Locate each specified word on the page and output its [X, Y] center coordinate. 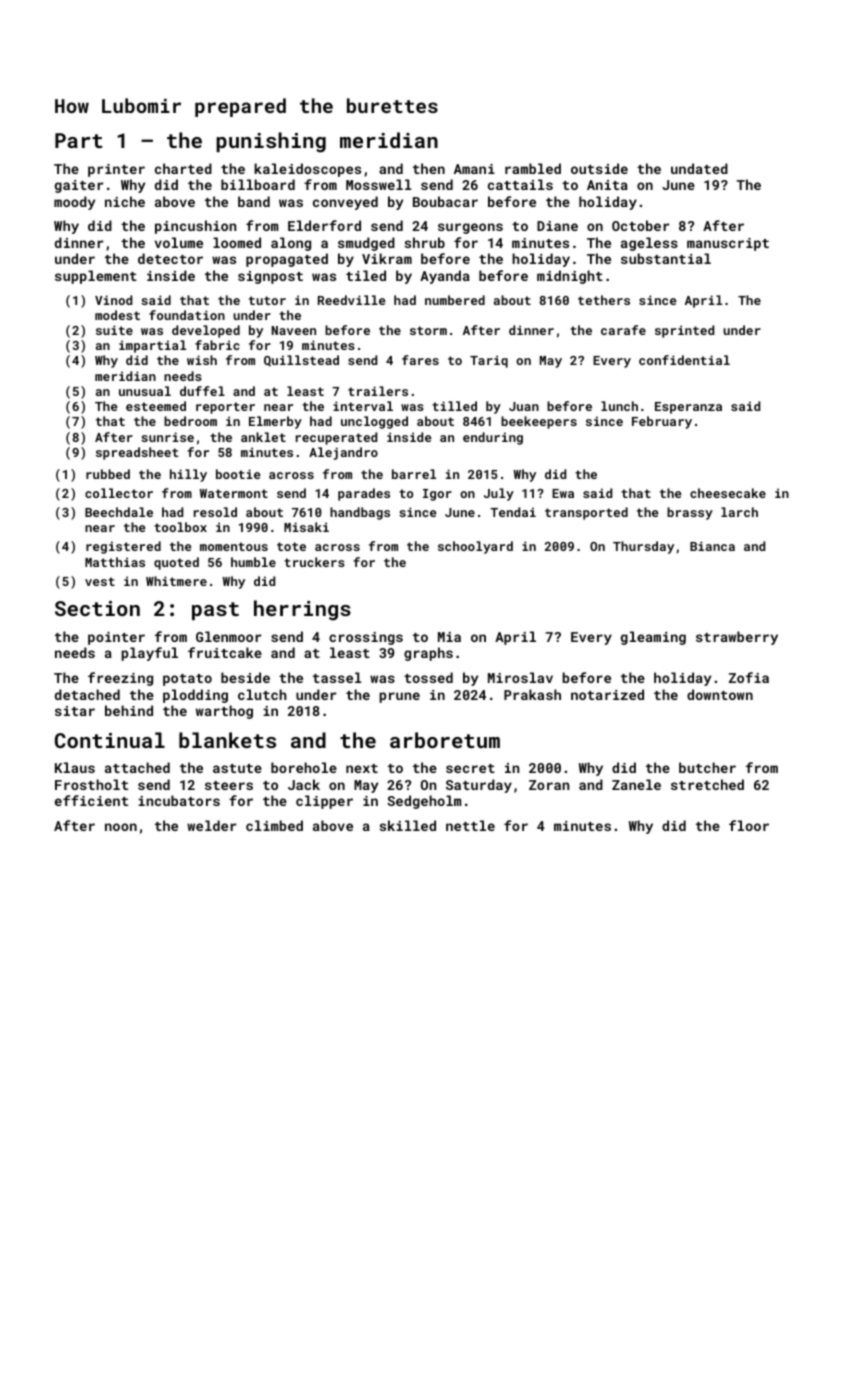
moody [74, 203]
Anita [607, 185]
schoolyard [475, 547]
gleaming [653, 638]
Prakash [532, 694]
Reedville [352, 300]
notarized [607, 694]
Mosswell [379, 184]
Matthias [115, 562]
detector [170, 258]
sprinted [684, 331]
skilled [408, 825]
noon [121, 827]
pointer [116, 638]
